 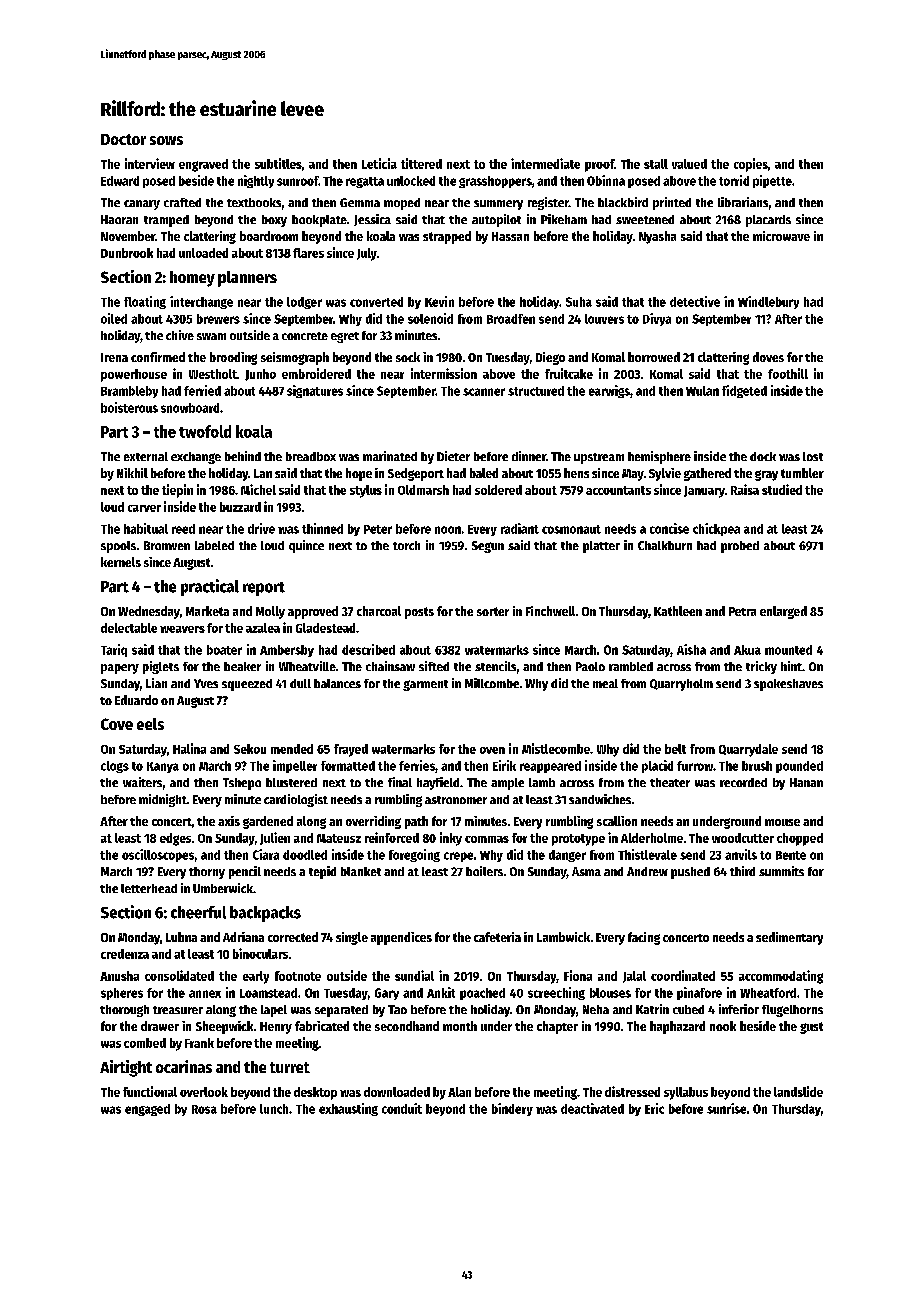 I want to click on valued, so click(x=689, y=164).
